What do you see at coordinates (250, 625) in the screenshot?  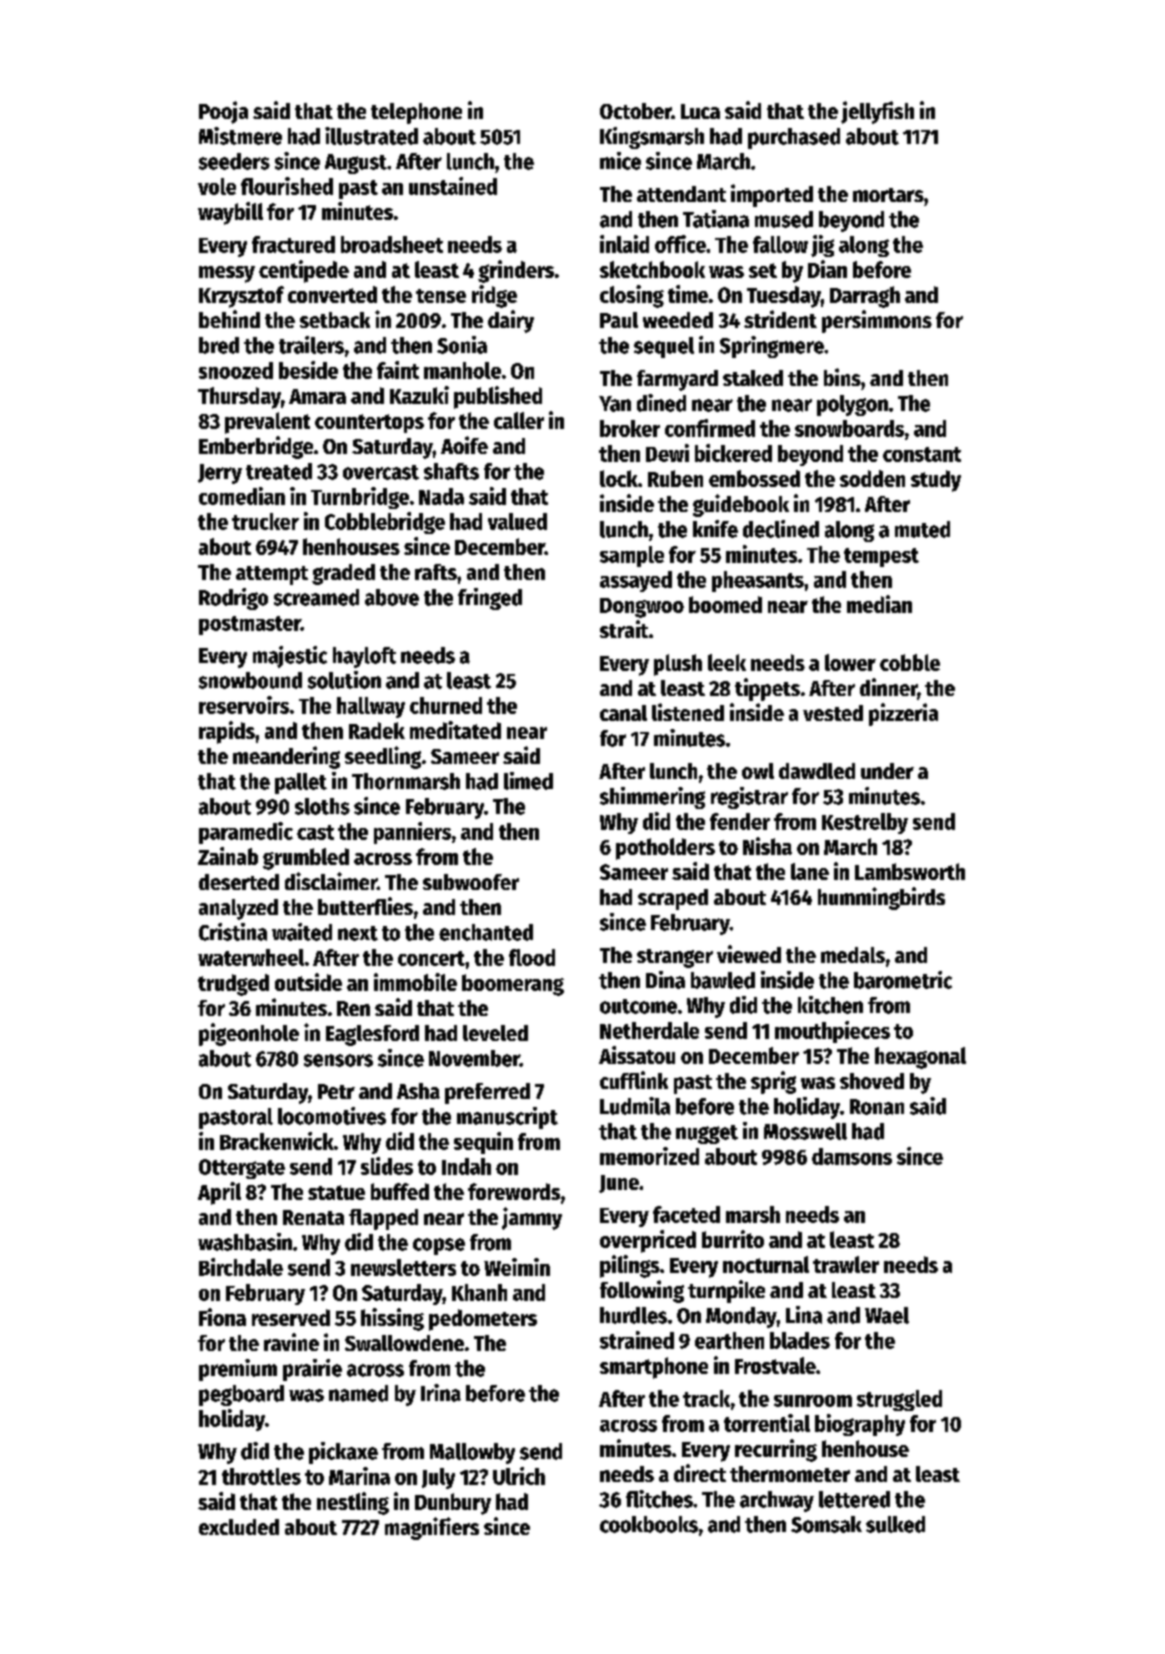 I see `postmaster` at bounding box center [250, 625].
